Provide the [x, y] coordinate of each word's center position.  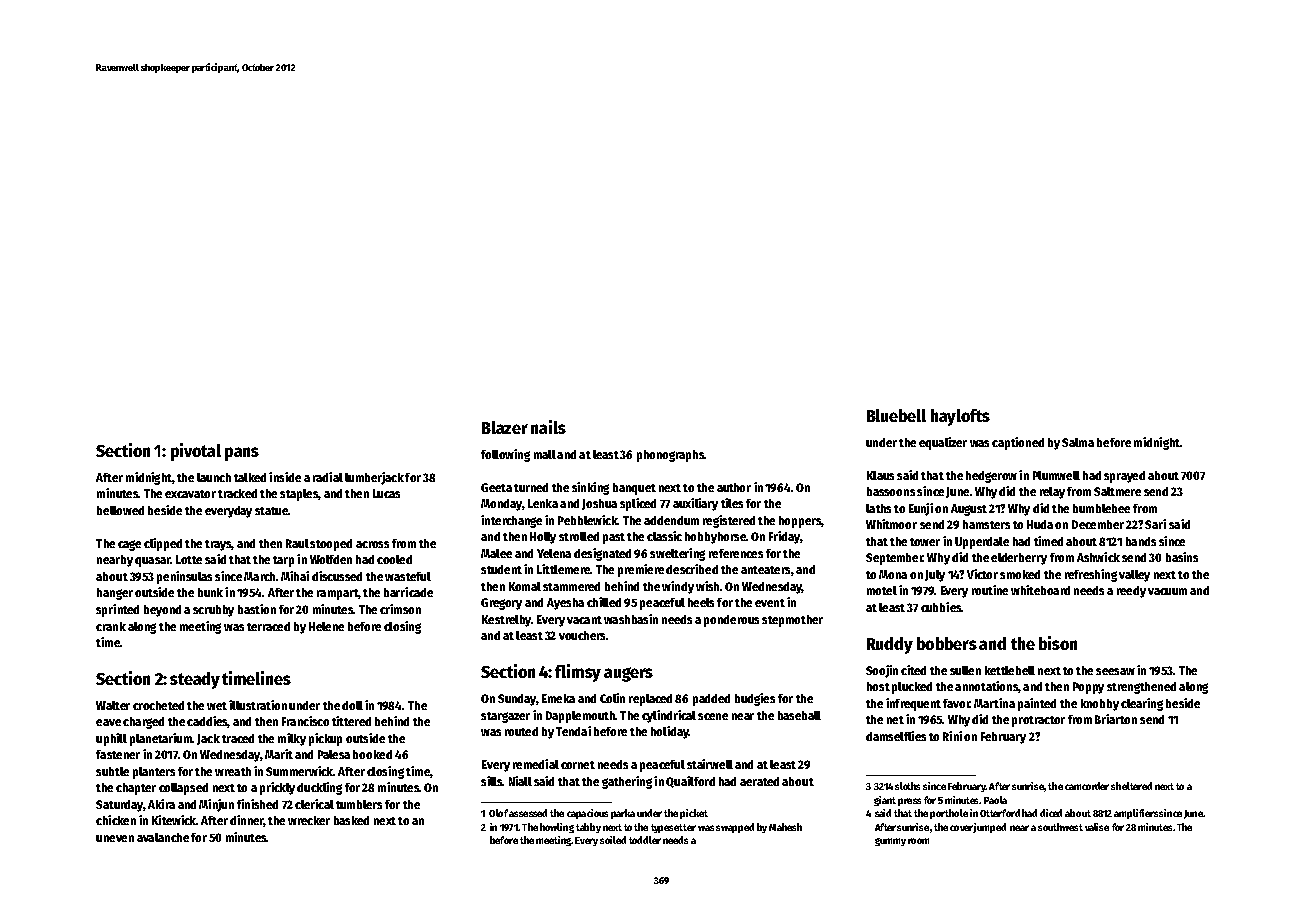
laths [878, 508]
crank [111, 626]
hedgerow [991, 477]
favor [956, 703]
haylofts [960, 417]
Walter [113, 705]
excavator [190, 494]
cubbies [941, 607]
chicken [116, 820]
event [770, 603]
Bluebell [896, 415]
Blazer [505, 427]
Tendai [573, 731]
